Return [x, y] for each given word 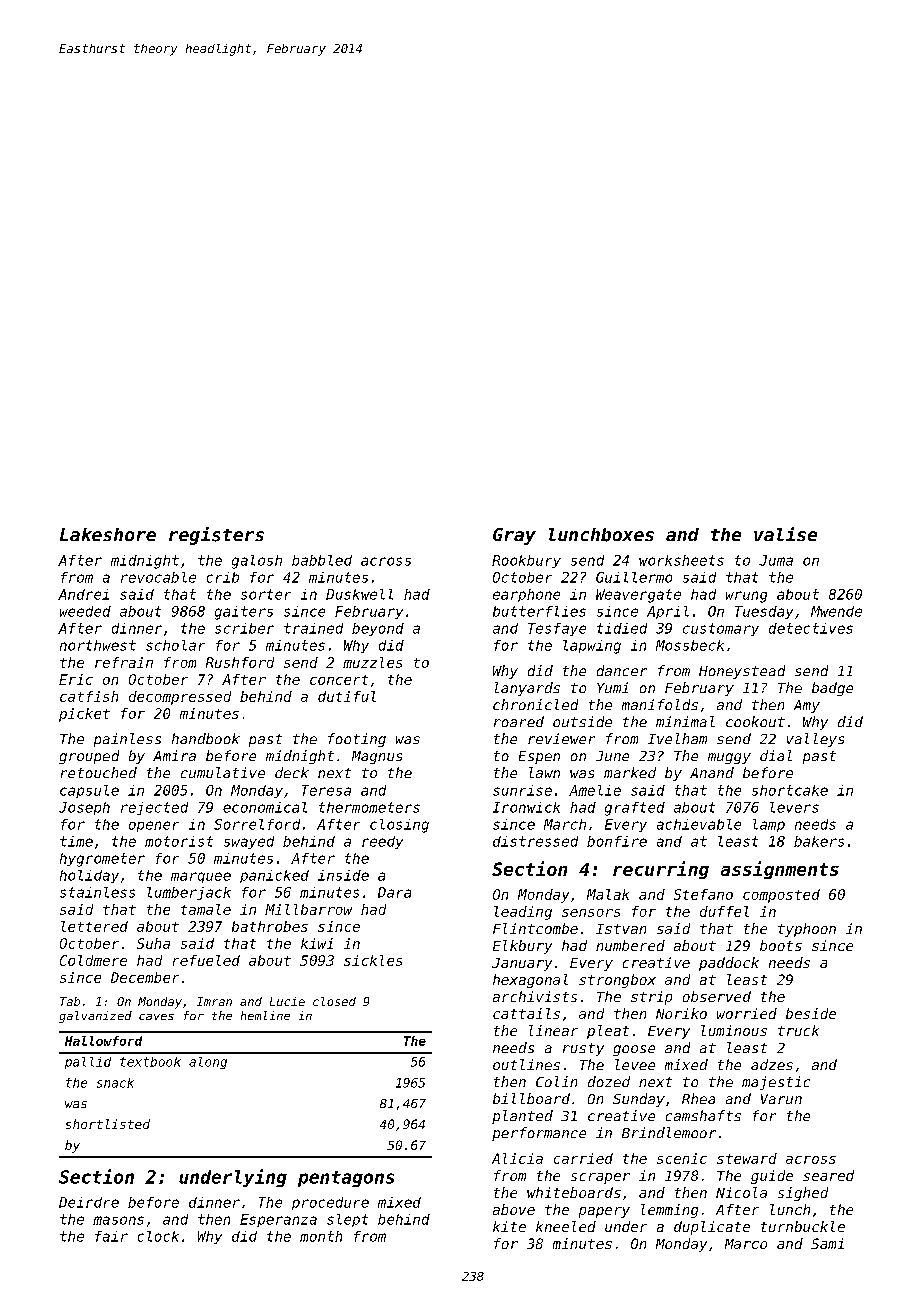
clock [158, 1236]
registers [216, 536]
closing [399, 826]
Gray [514, 536]
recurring [661, 870]
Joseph [84, 808]
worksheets [681, 560]
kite [509, 1226]
